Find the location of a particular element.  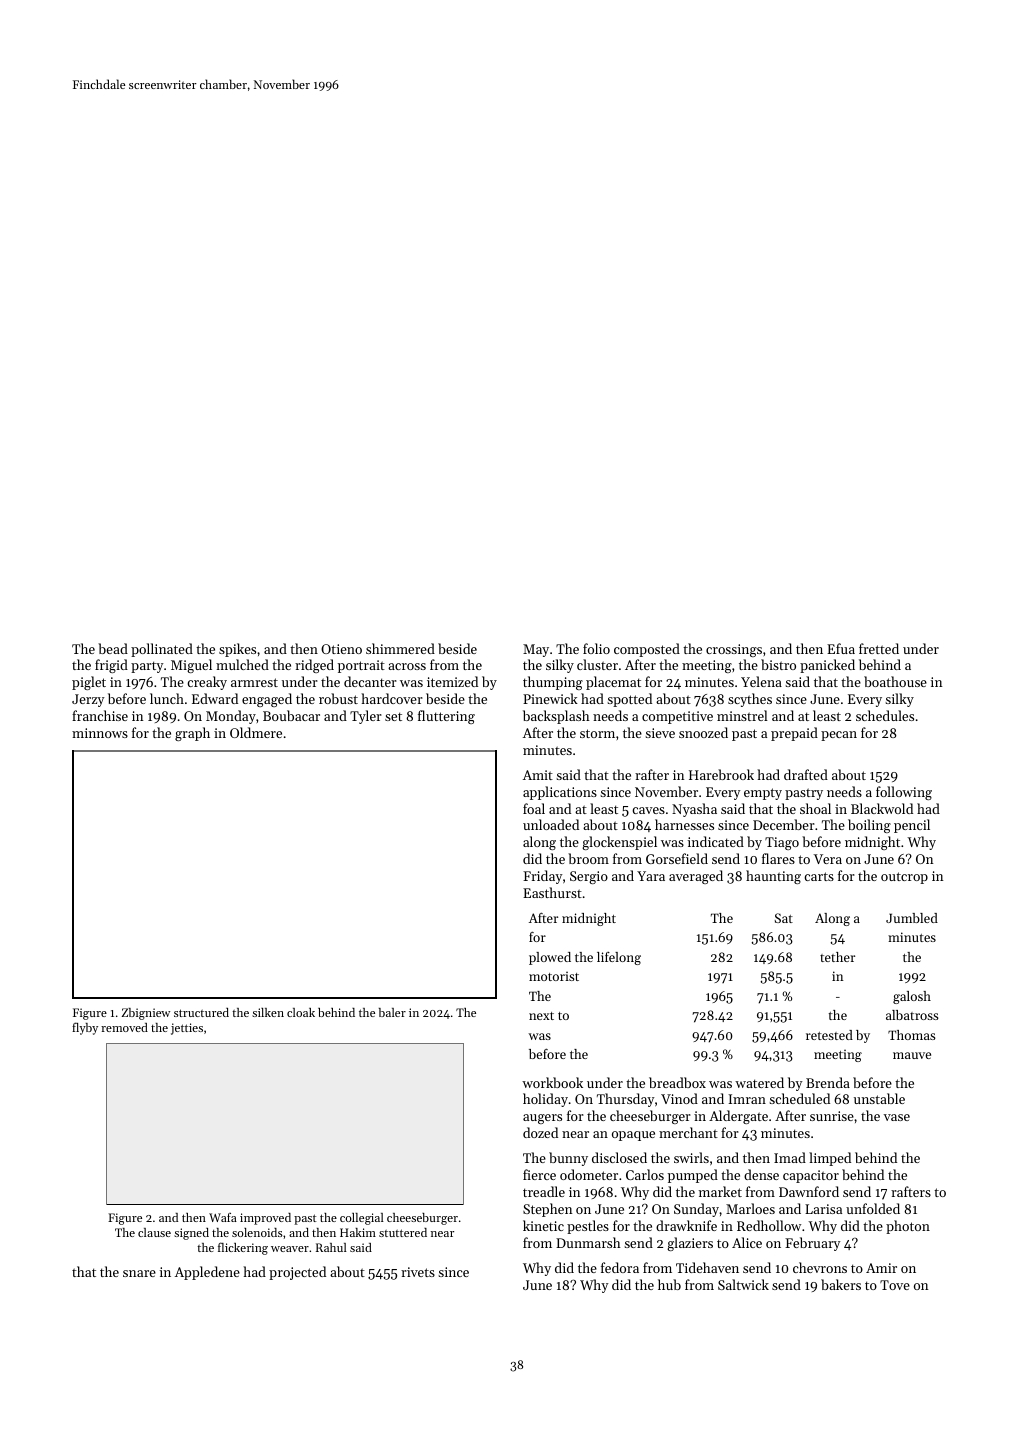

following is located at coordinates (904, 793).
